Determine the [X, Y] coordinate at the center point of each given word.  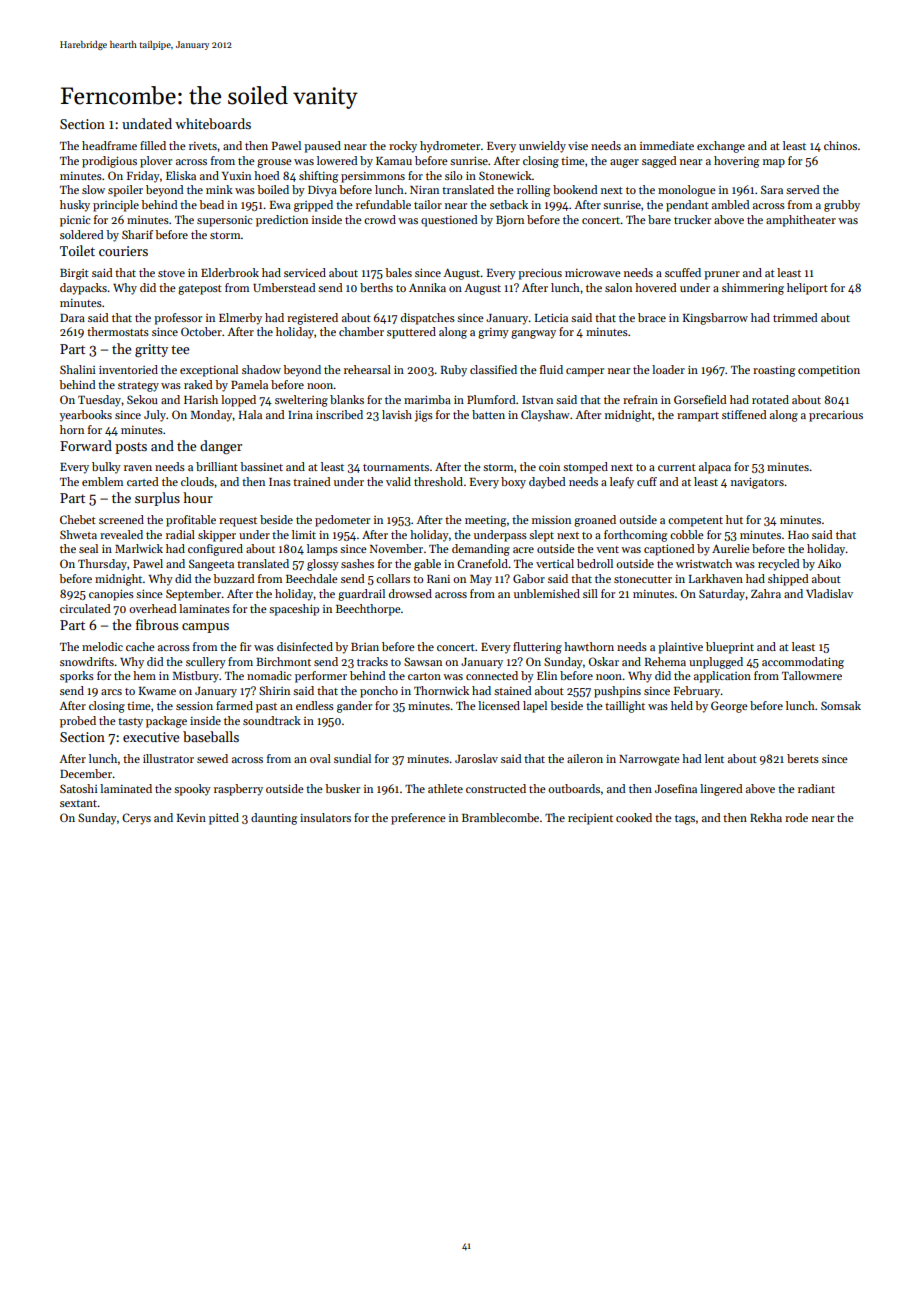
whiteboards [213, 123]
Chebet [78, 519]
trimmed [795, 317]
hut [734, 519]
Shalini [78, 369]
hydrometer [450, 147]
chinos [840, 145]
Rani [438, 579]
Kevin [191, 818]
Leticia [551, 317]
